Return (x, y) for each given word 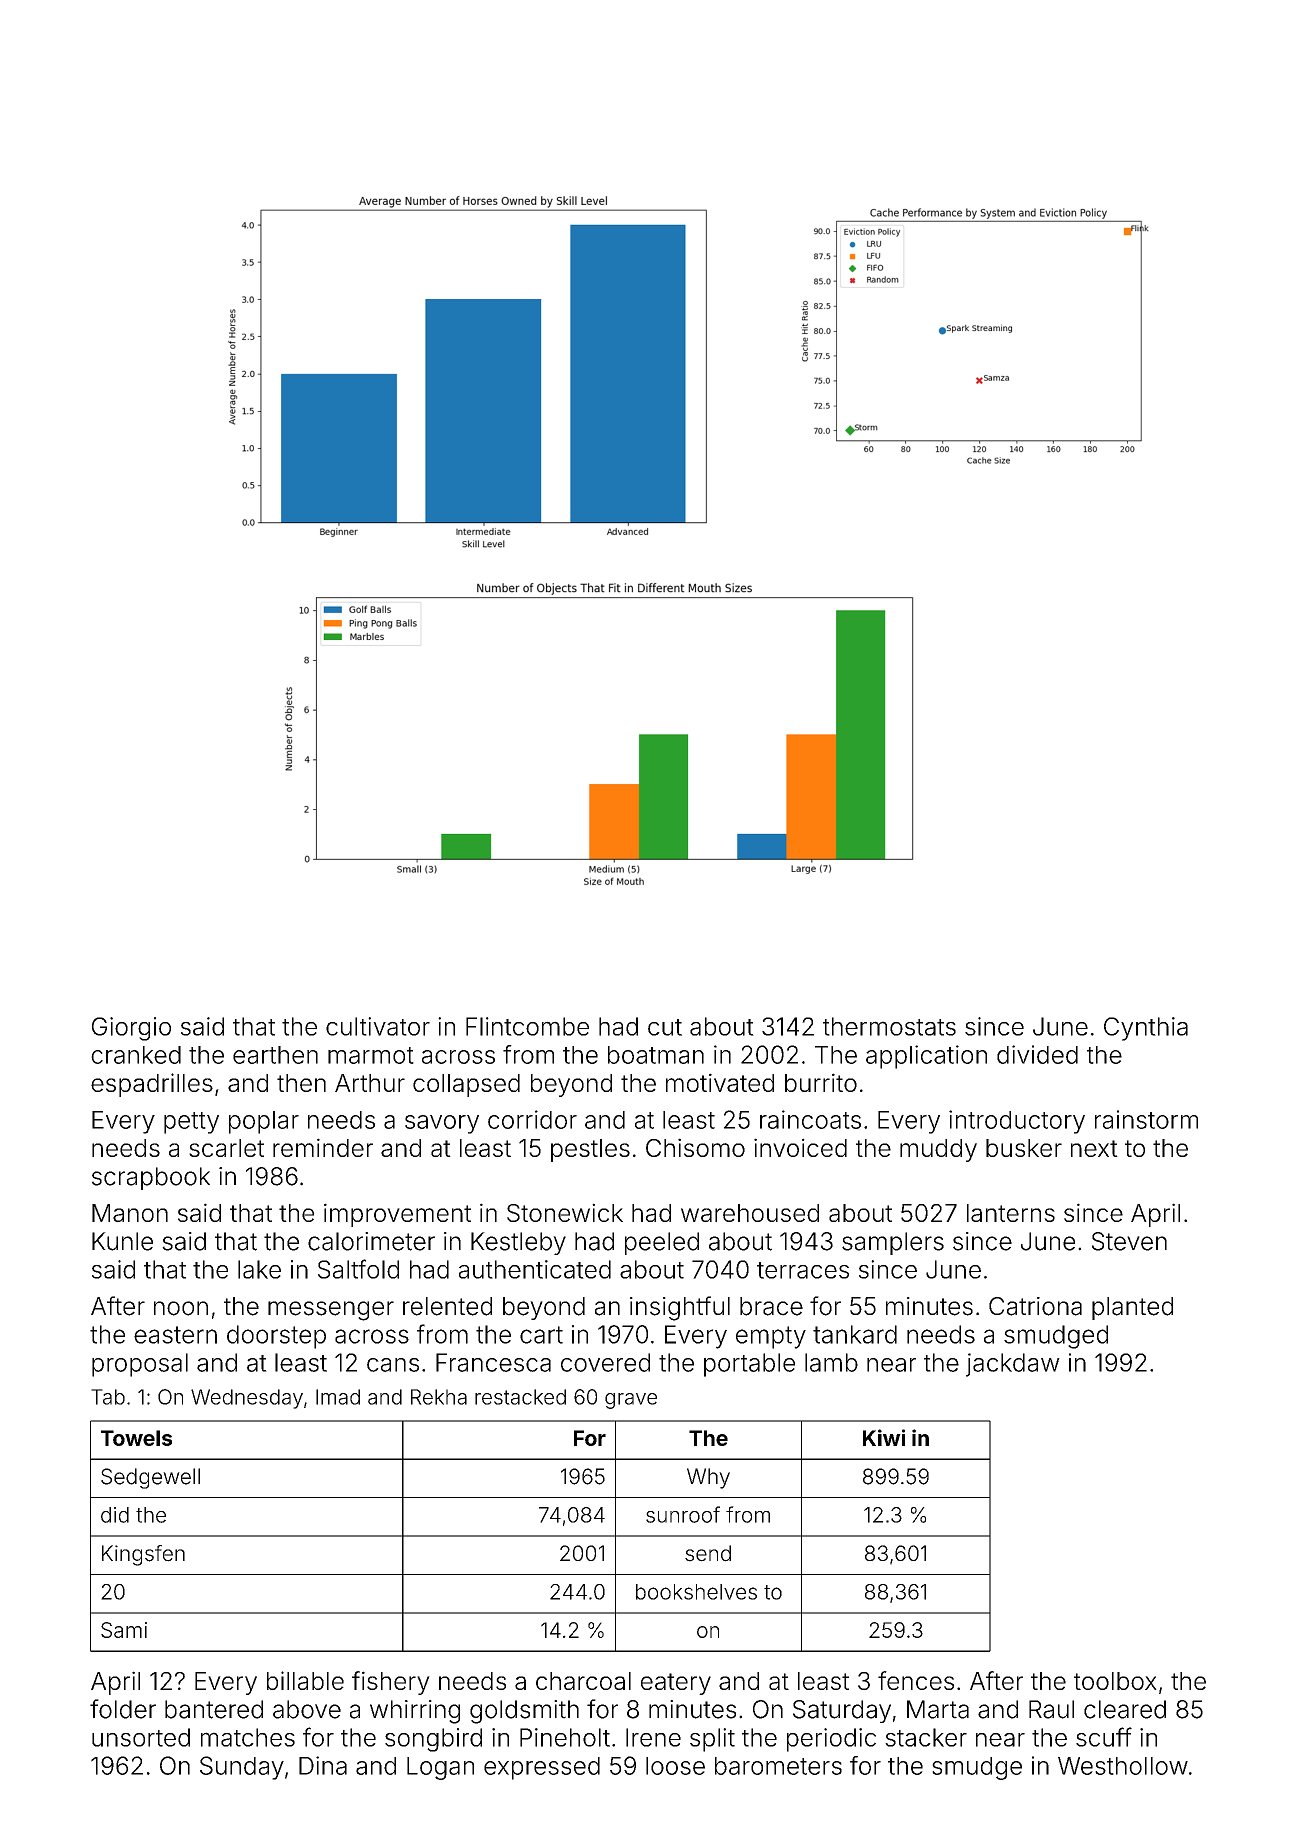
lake (259, 1269)
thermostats (889, 1026)
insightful (680, 1308)
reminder (323, 1147)
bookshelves (696, 1592)
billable (305, 1680)
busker (1024, 1148)
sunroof (683, 1514)
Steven (1129, 1241)
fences (916, 1680)
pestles (590, 1150)
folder (123, 1709)
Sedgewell (150, 1478)
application (926, 1057)
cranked (136, 1055)
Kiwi (884, 1437)
